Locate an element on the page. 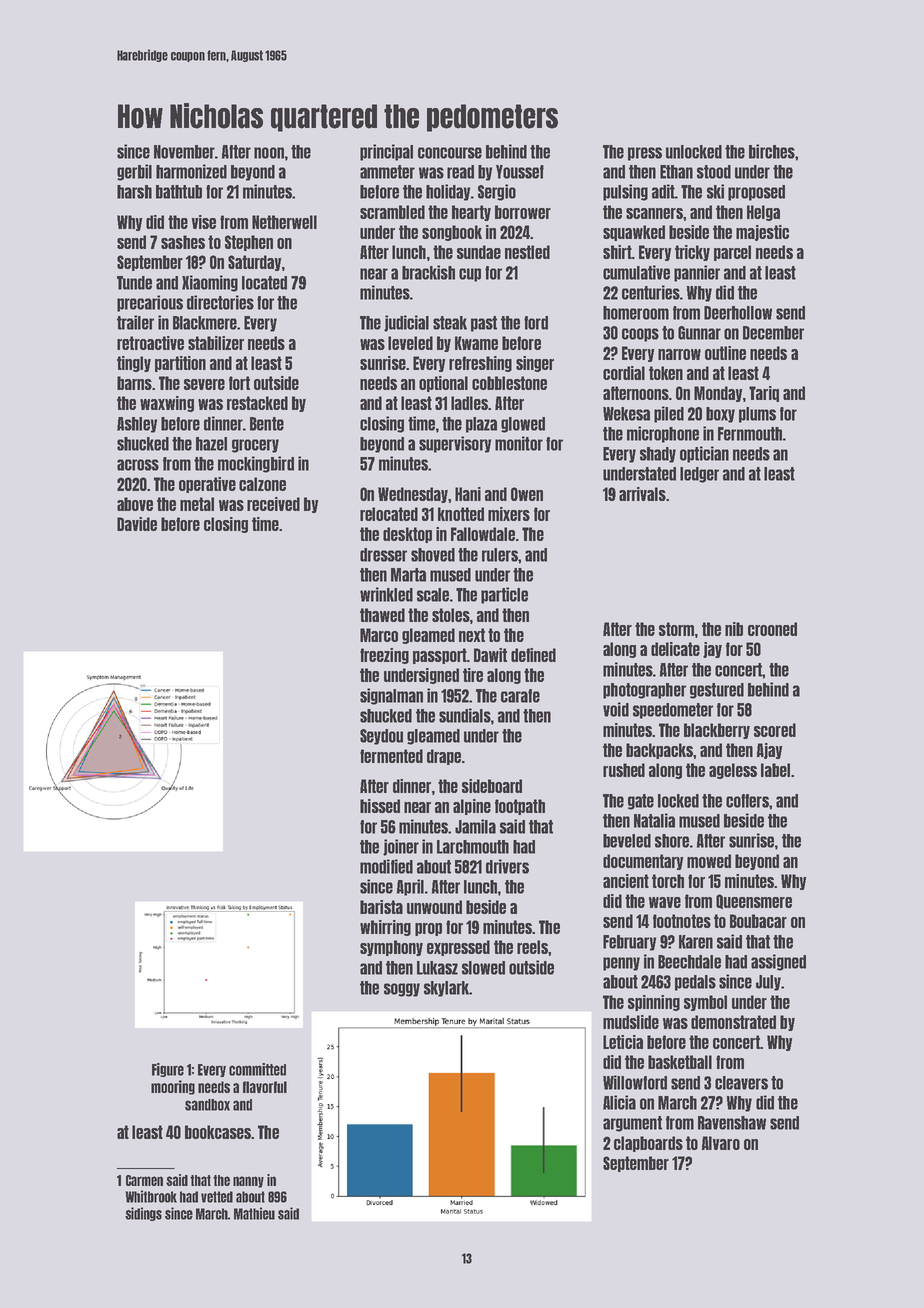 The image size is (924, 1308). defined is located at coordinates (533, 655).
